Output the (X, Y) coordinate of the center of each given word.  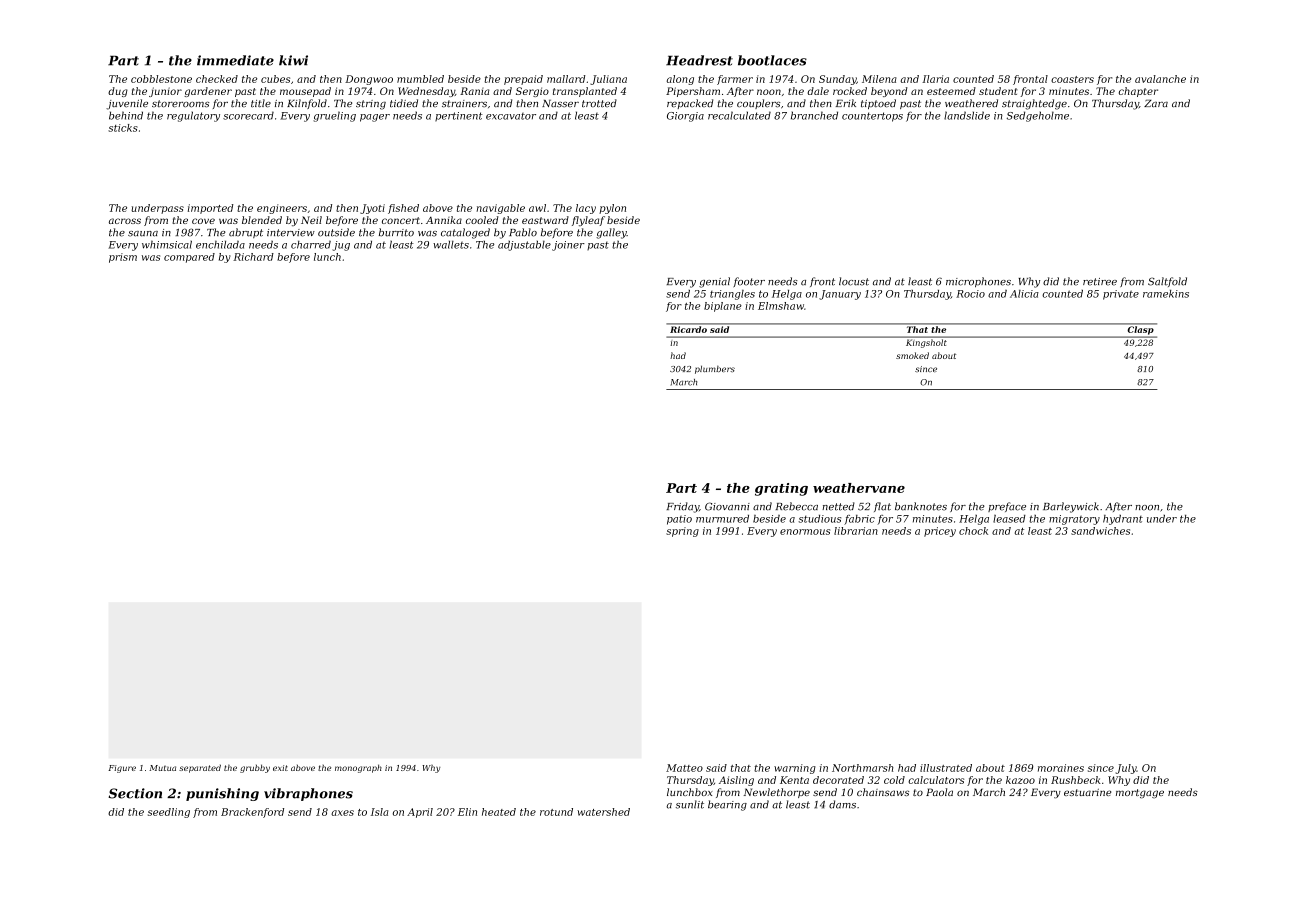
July (1126, 769)
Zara (1156, 103)
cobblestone (161, 79)
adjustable (524, 245)
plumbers (715, 369)
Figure (122, 769)
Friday (683, 507)
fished (403, 209)
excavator (511, 116)
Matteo (684, 768)
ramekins (1166, 294)
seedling (169, 813)
